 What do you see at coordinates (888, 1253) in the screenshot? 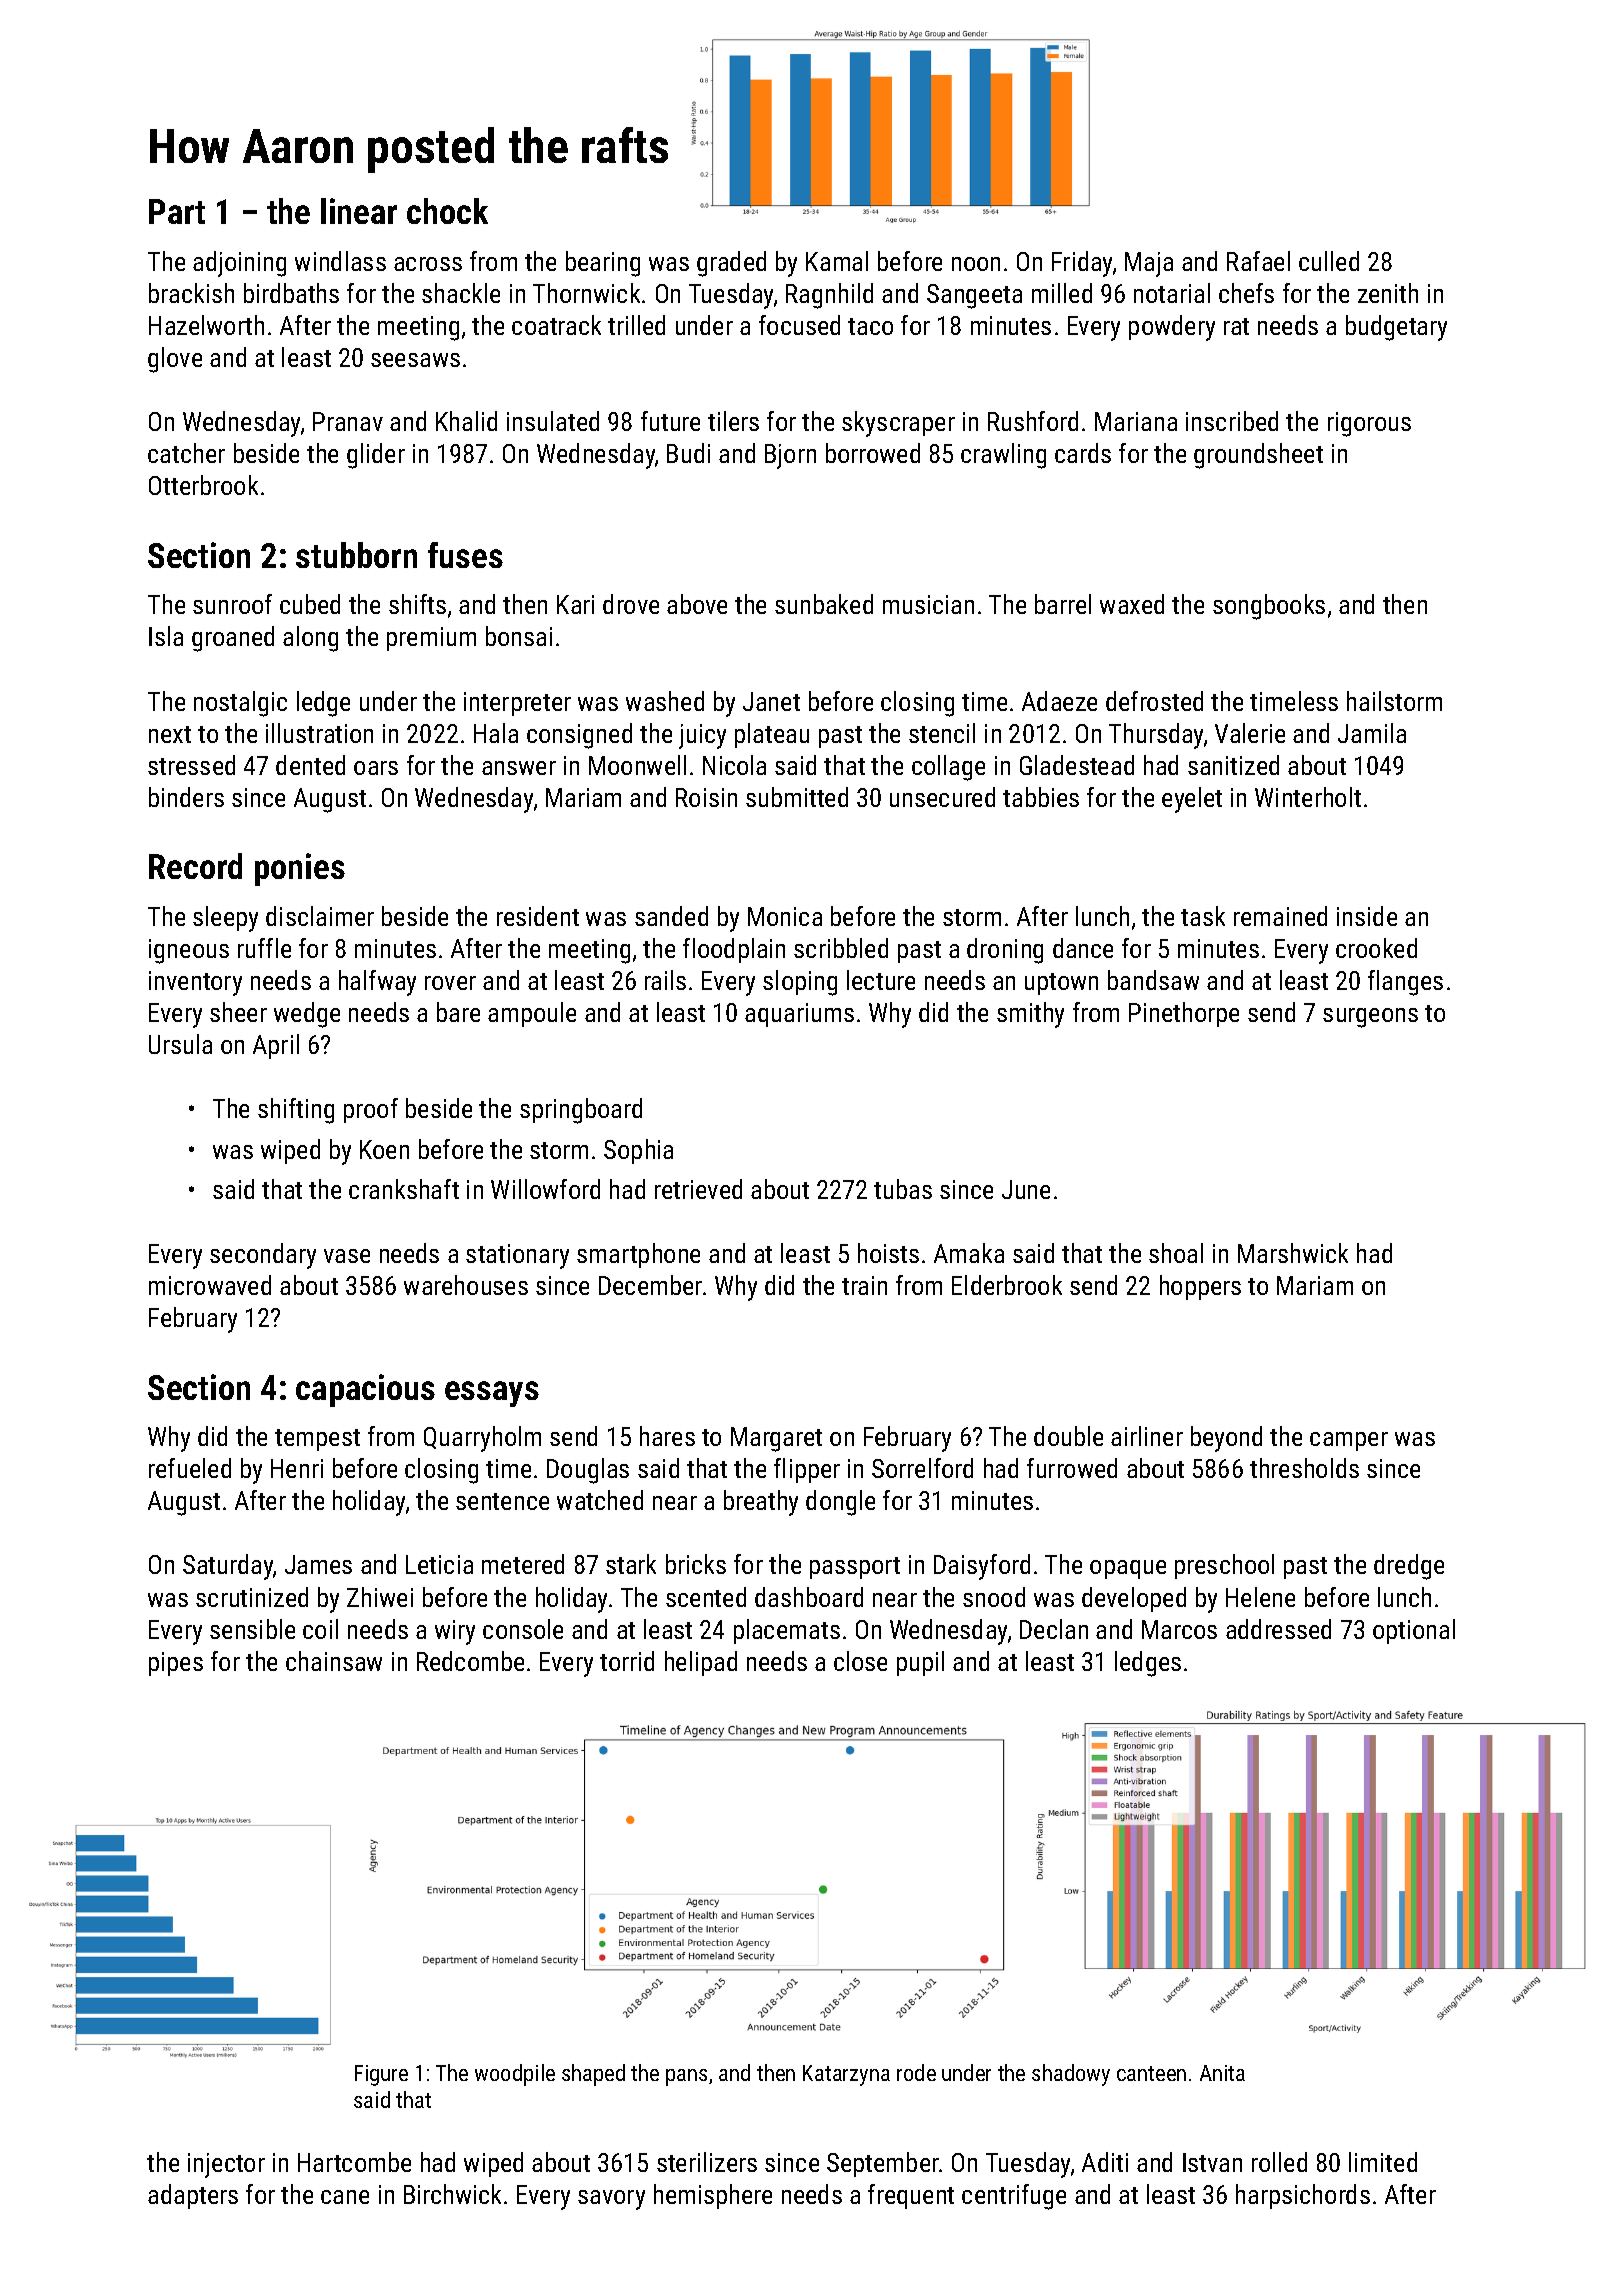
I see `hoists` at bounding box center [888, 1253].
